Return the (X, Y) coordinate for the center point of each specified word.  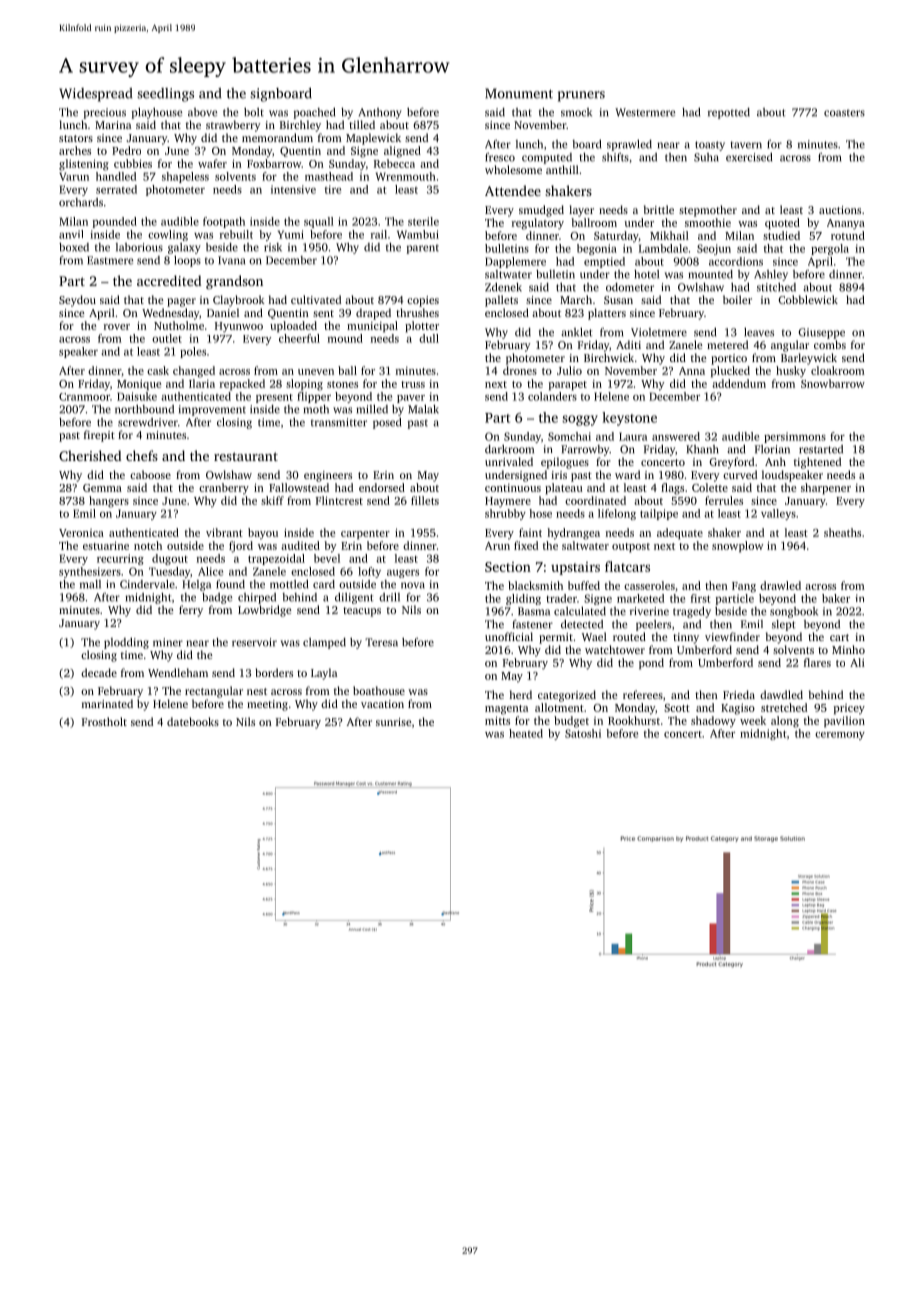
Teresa (381, 642)
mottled (289, 584)
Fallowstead (299, 487)
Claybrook (239, 301)
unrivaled (509, 461)
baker (836, 598)
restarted (821, 449)
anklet (576, 332)
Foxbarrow (274, 163)
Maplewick (373, 139)
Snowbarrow (833, 383)
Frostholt (104, 721)
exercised (749, 157)
